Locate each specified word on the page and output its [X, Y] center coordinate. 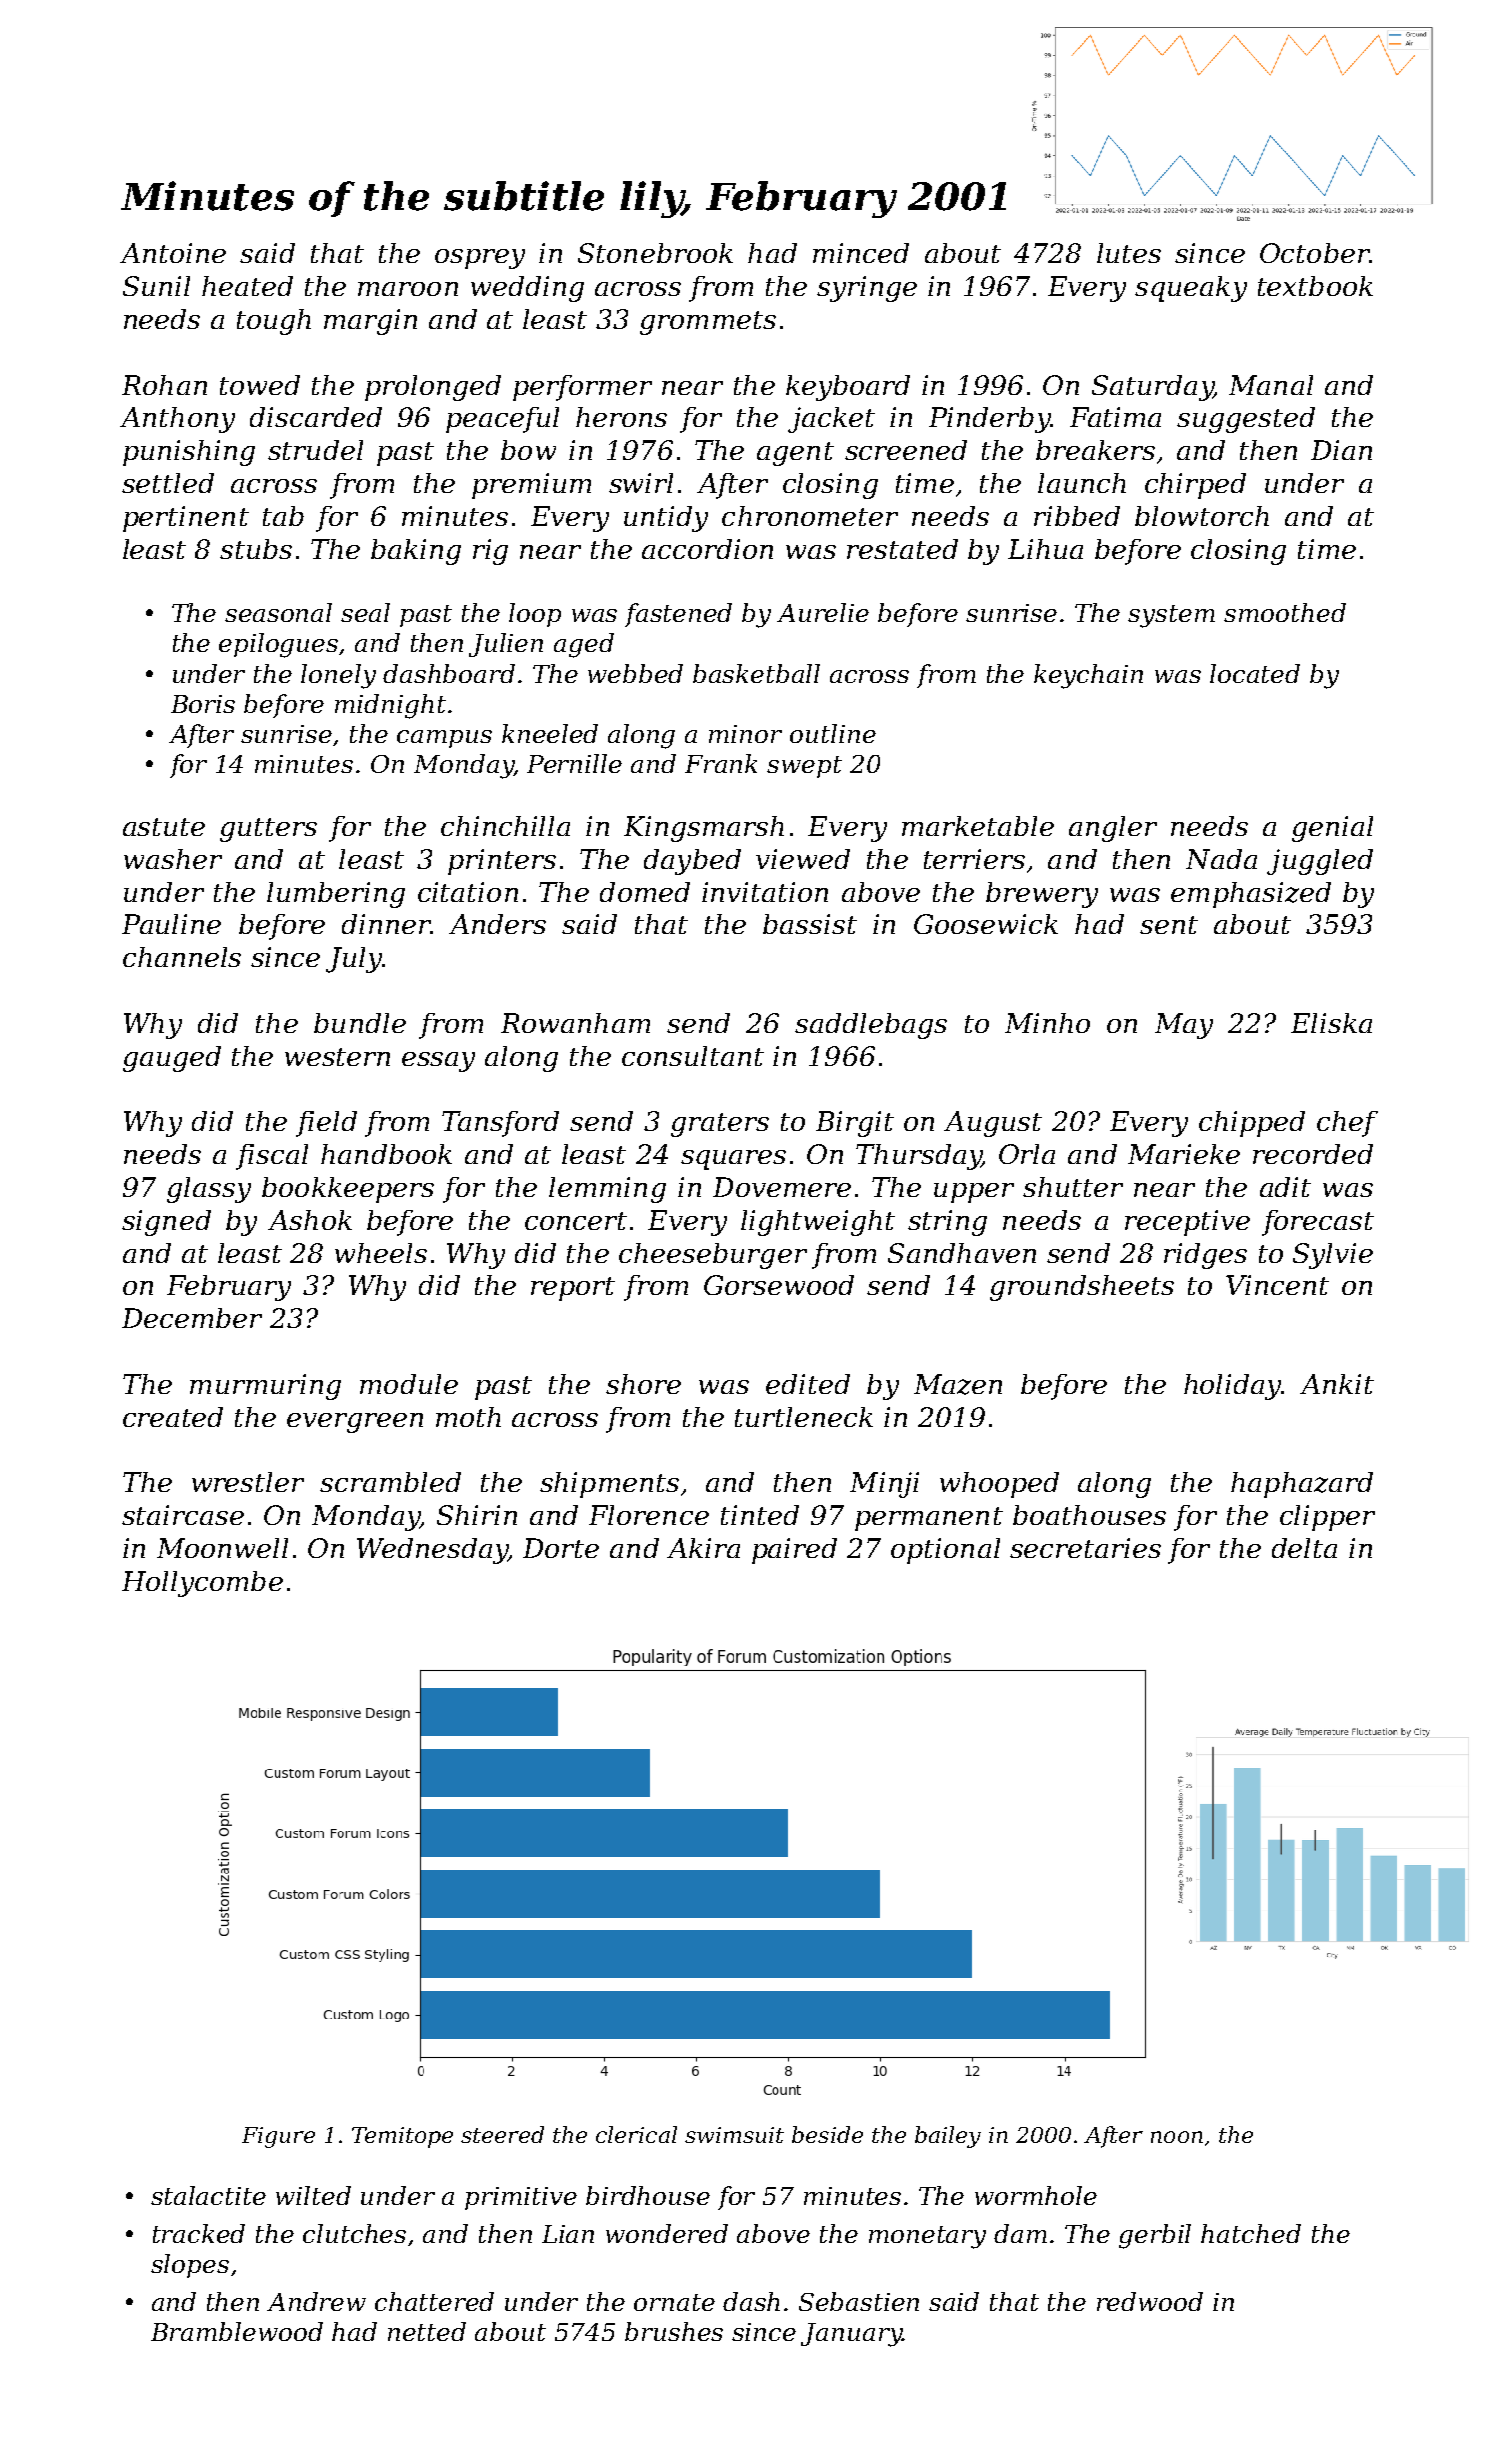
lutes [1129, 253]
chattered [434, 2301]
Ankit [1337, 1384]
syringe [867, 289]
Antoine [173, 253]
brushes [674, 2331]
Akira [703, 1548]
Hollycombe [202, 1584]
